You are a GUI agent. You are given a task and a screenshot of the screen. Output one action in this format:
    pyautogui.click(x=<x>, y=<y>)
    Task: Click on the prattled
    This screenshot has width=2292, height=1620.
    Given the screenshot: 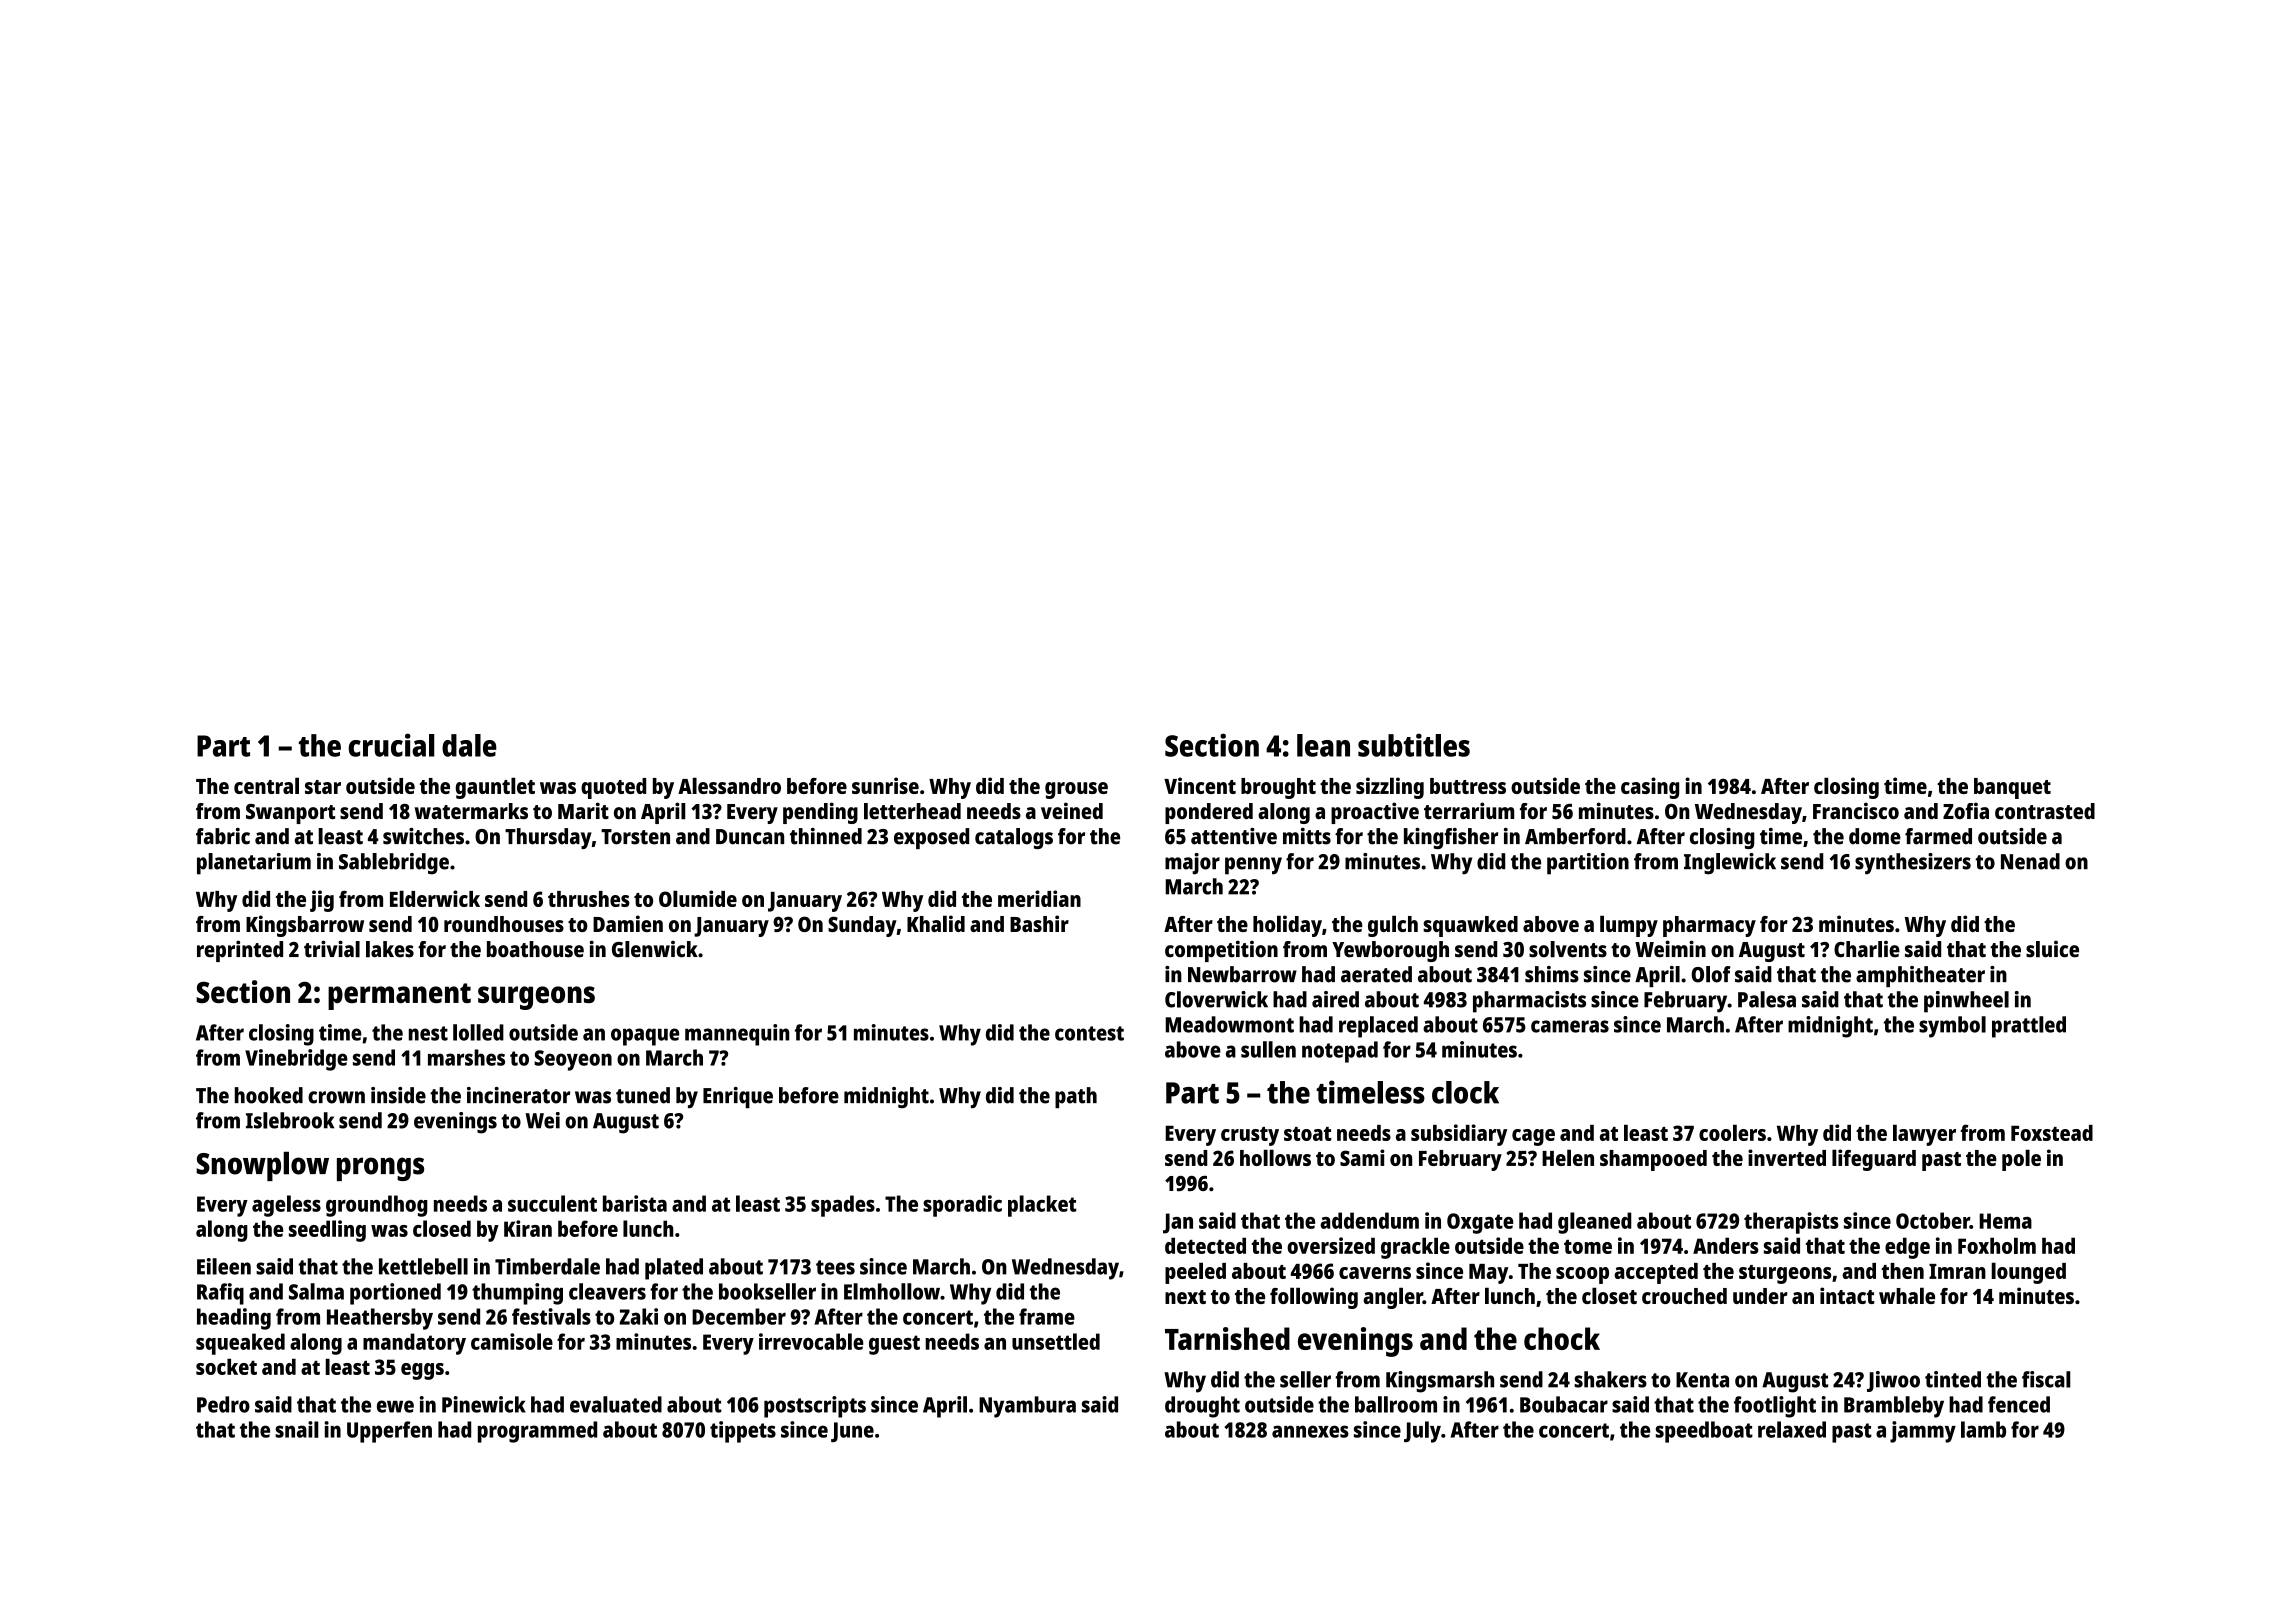 What is the action you would take?
    pyautogui.click(x=2029, y=1027)
